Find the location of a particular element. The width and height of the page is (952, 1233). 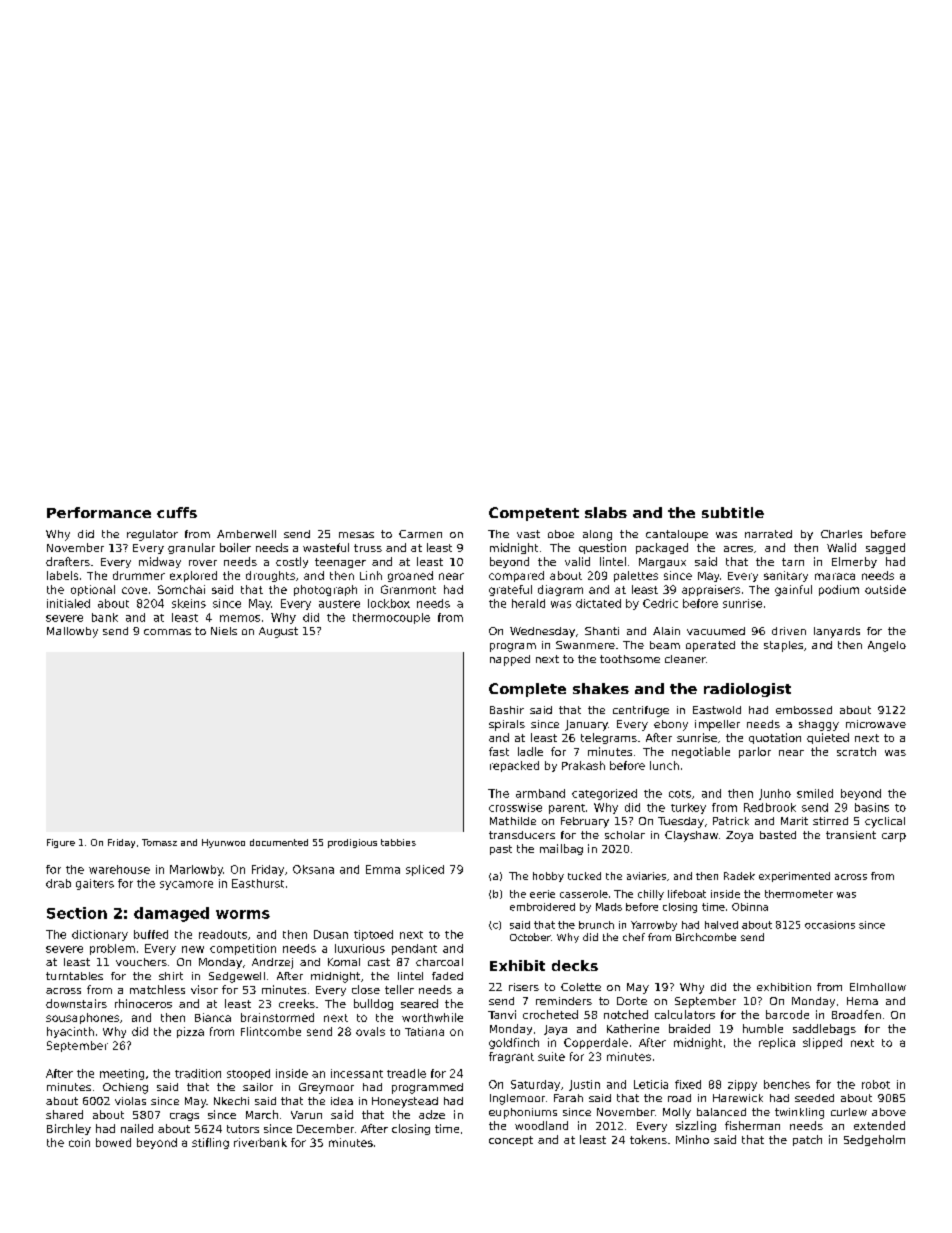

Performance is located at coordinates (99, 512).
